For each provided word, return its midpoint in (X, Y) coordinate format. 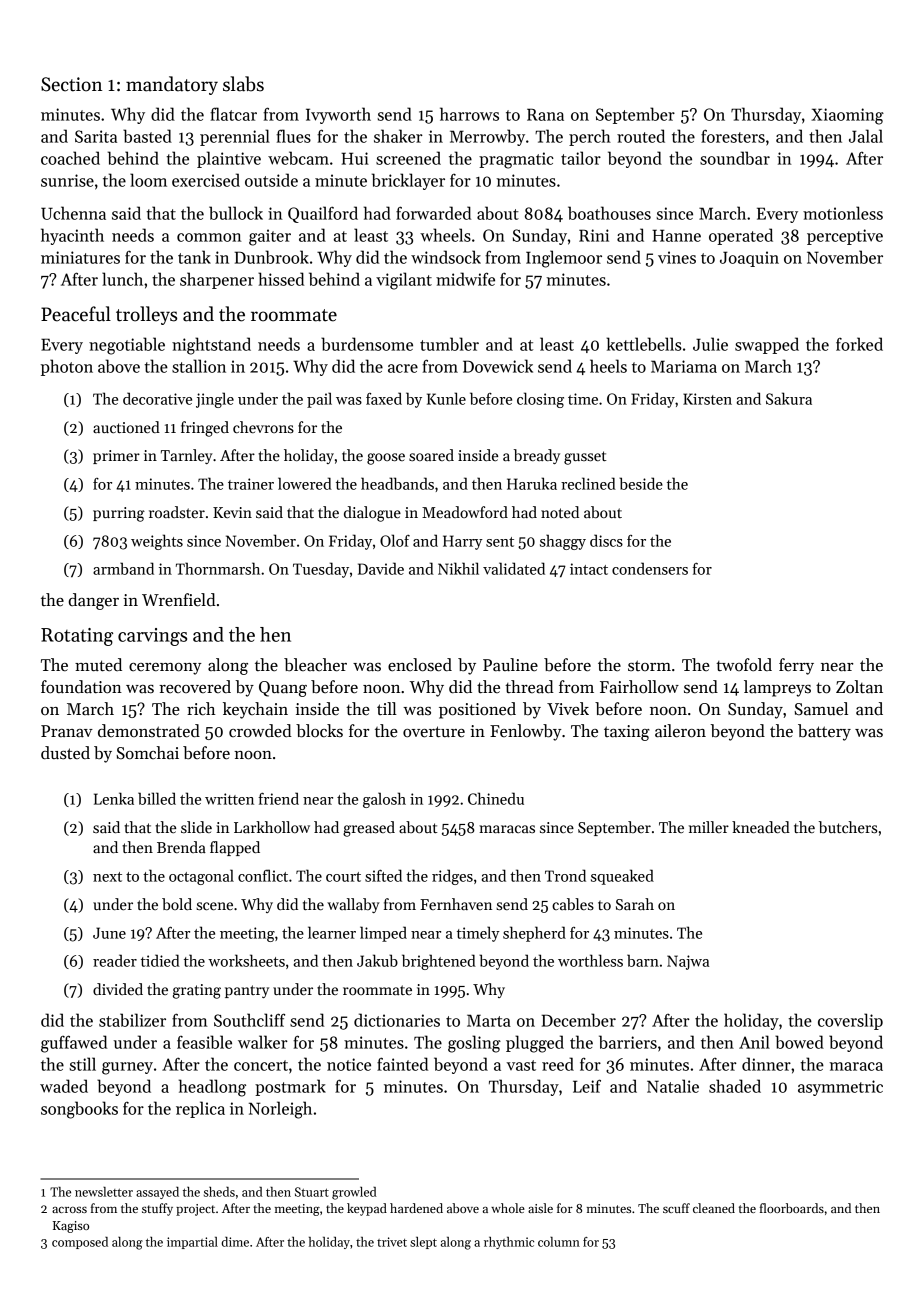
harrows (469, 114)
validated (514, 568)
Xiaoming (847, 116)
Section (71, 84)
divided (118, 989)
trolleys (146, 315)
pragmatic (516, 160)
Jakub (377, 960)
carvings (152, 637)
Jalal (866, 136)
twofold (744, 665)
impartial (192, 1243)
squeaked (622, 877)
